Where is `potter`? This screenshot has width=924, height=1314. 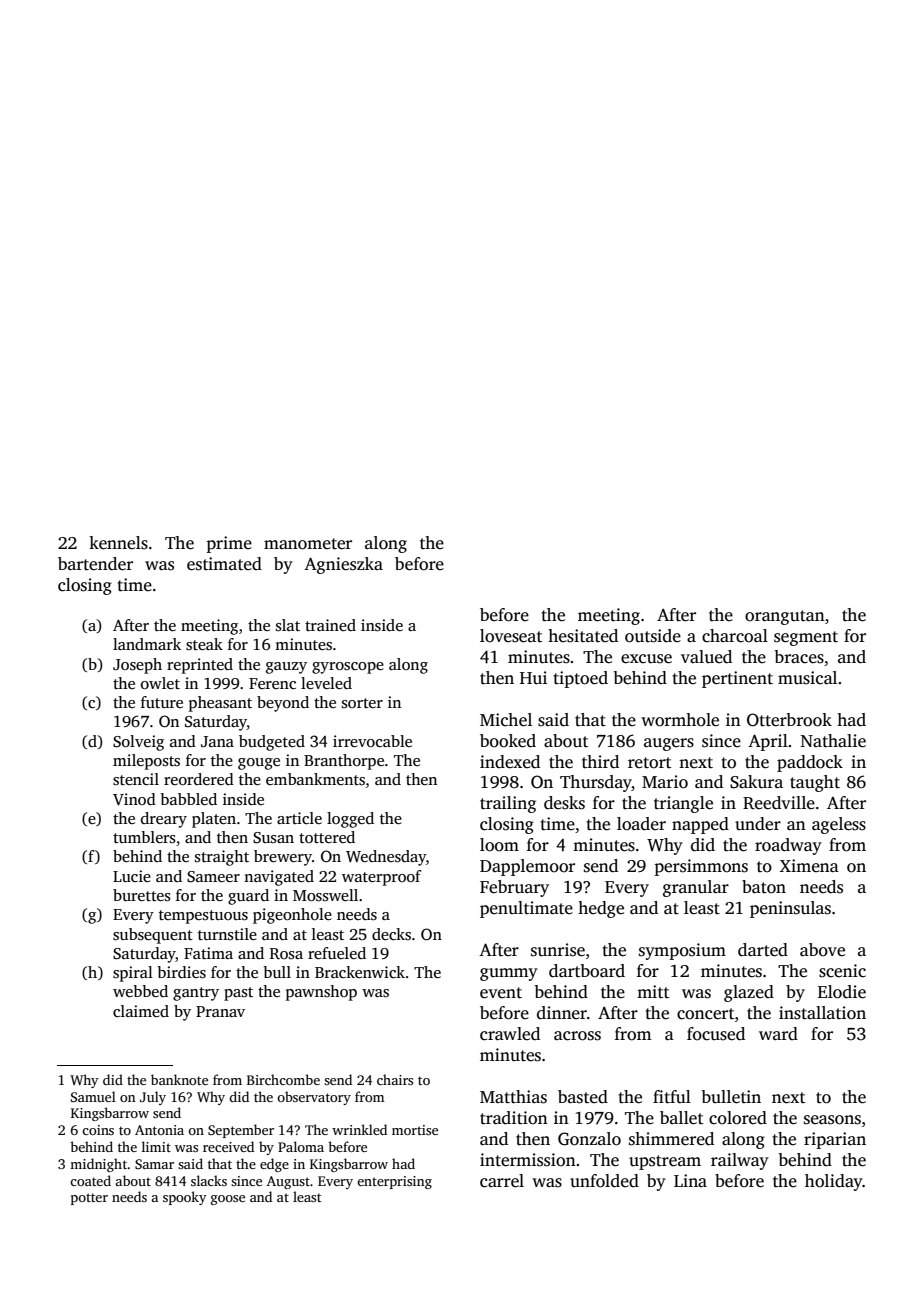
potter is located at coordinates (89, 1199).
